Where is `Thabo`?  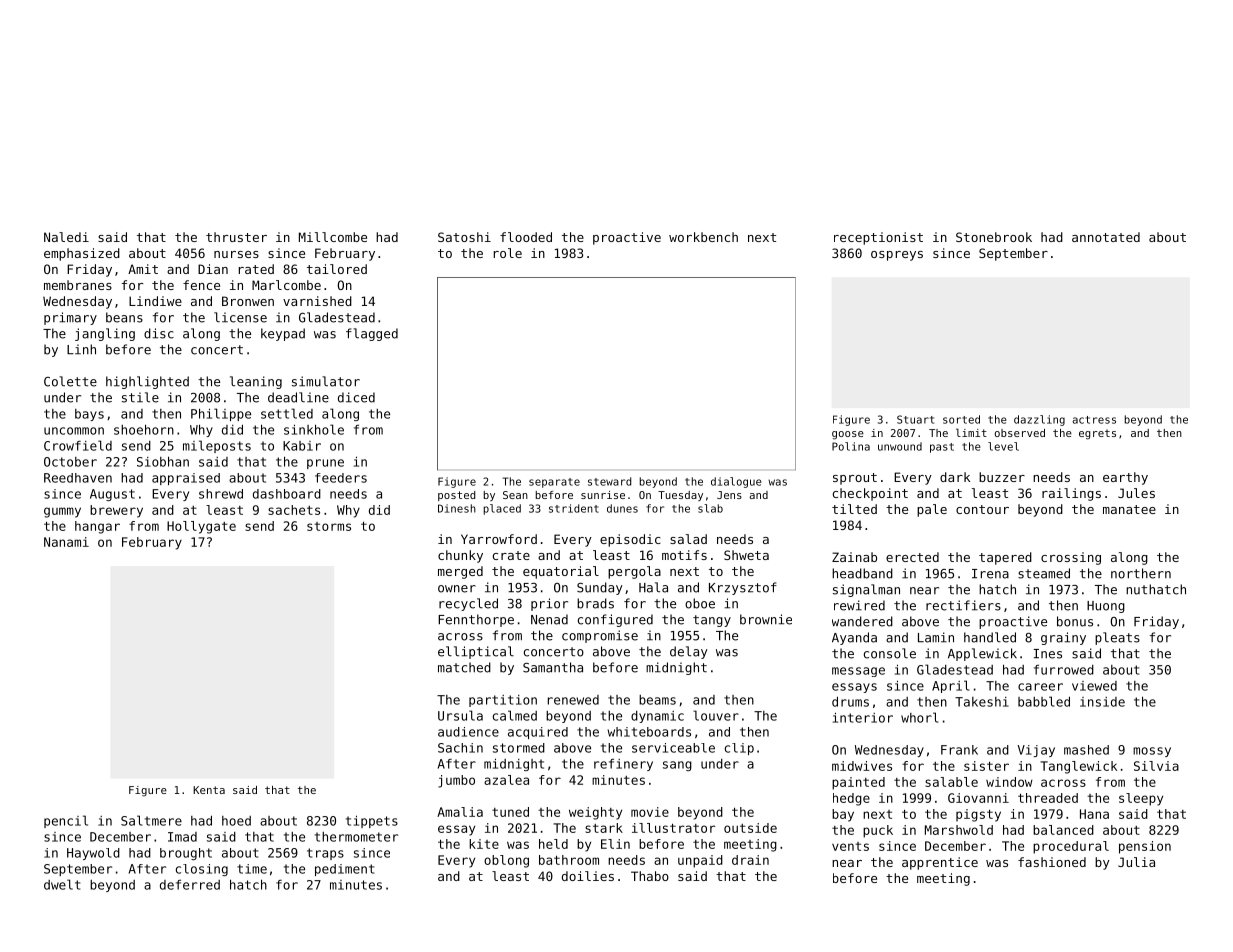
Thabo is located at coordinates (650, 876).
